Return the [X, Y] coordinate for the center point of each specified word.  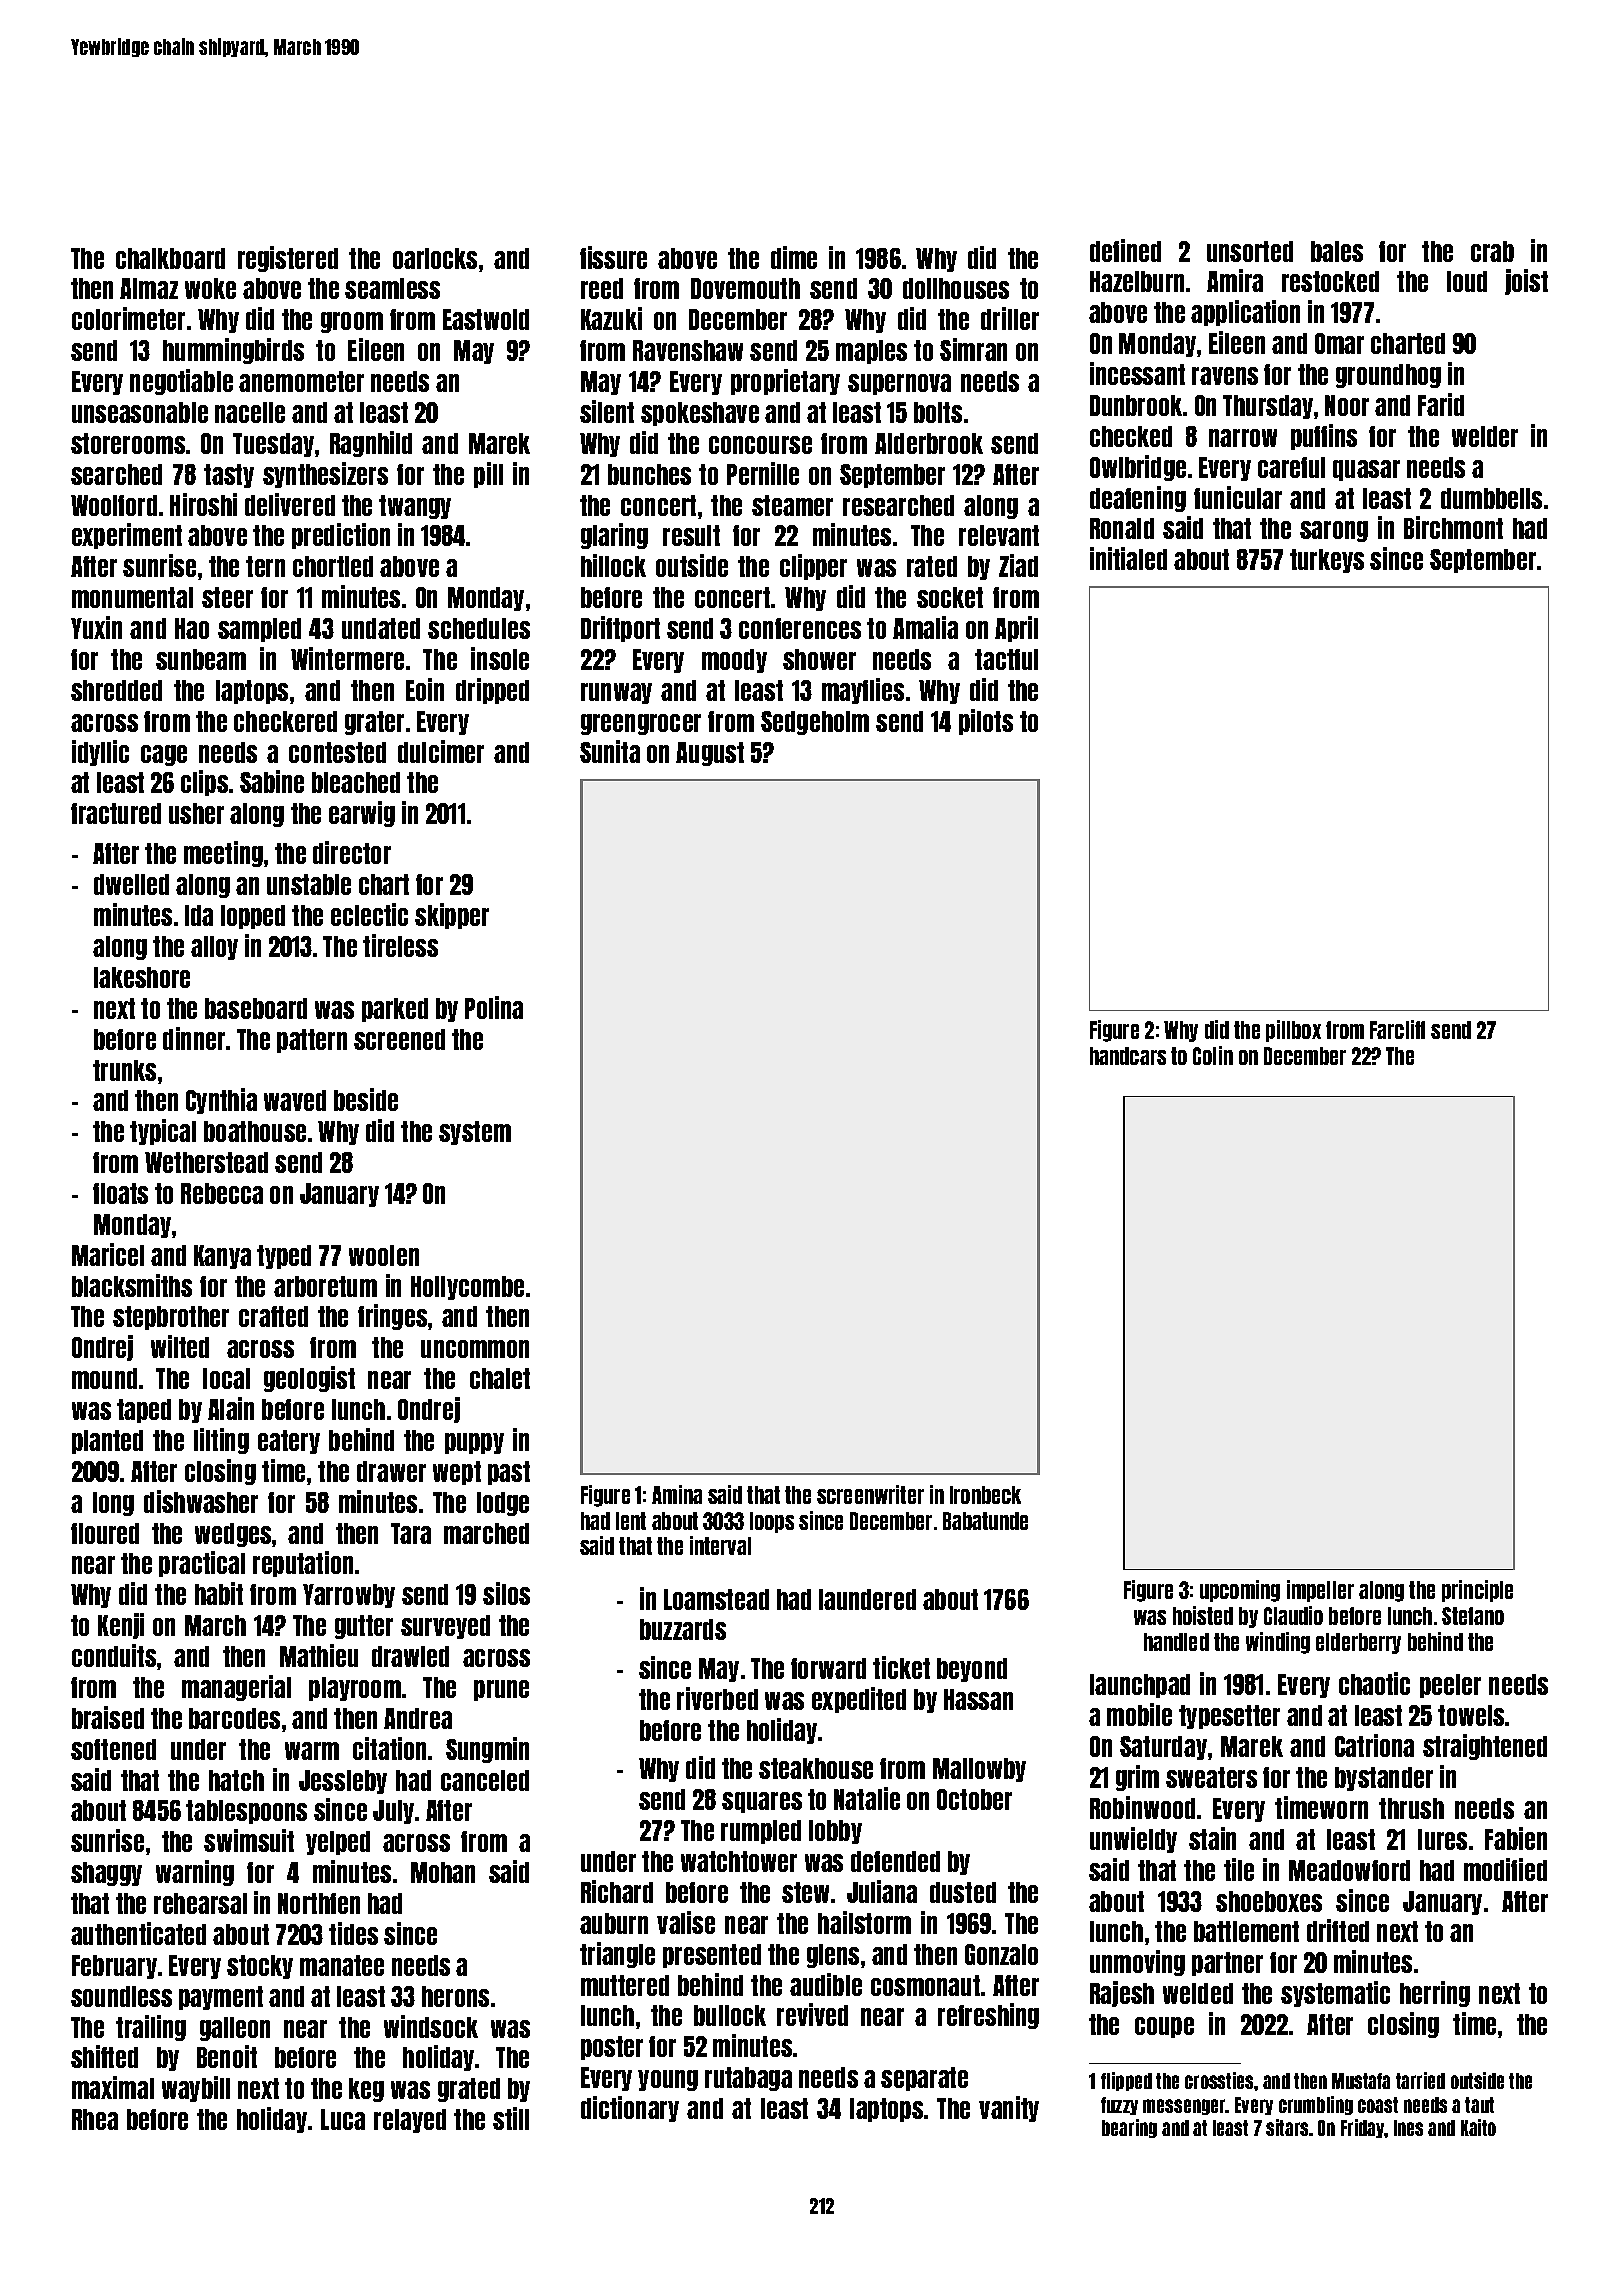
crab [1492, 251]
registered [288, 259]
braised [108, 1717]
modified [1505, 1869]
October [974, 1799]
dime [794, 257]
